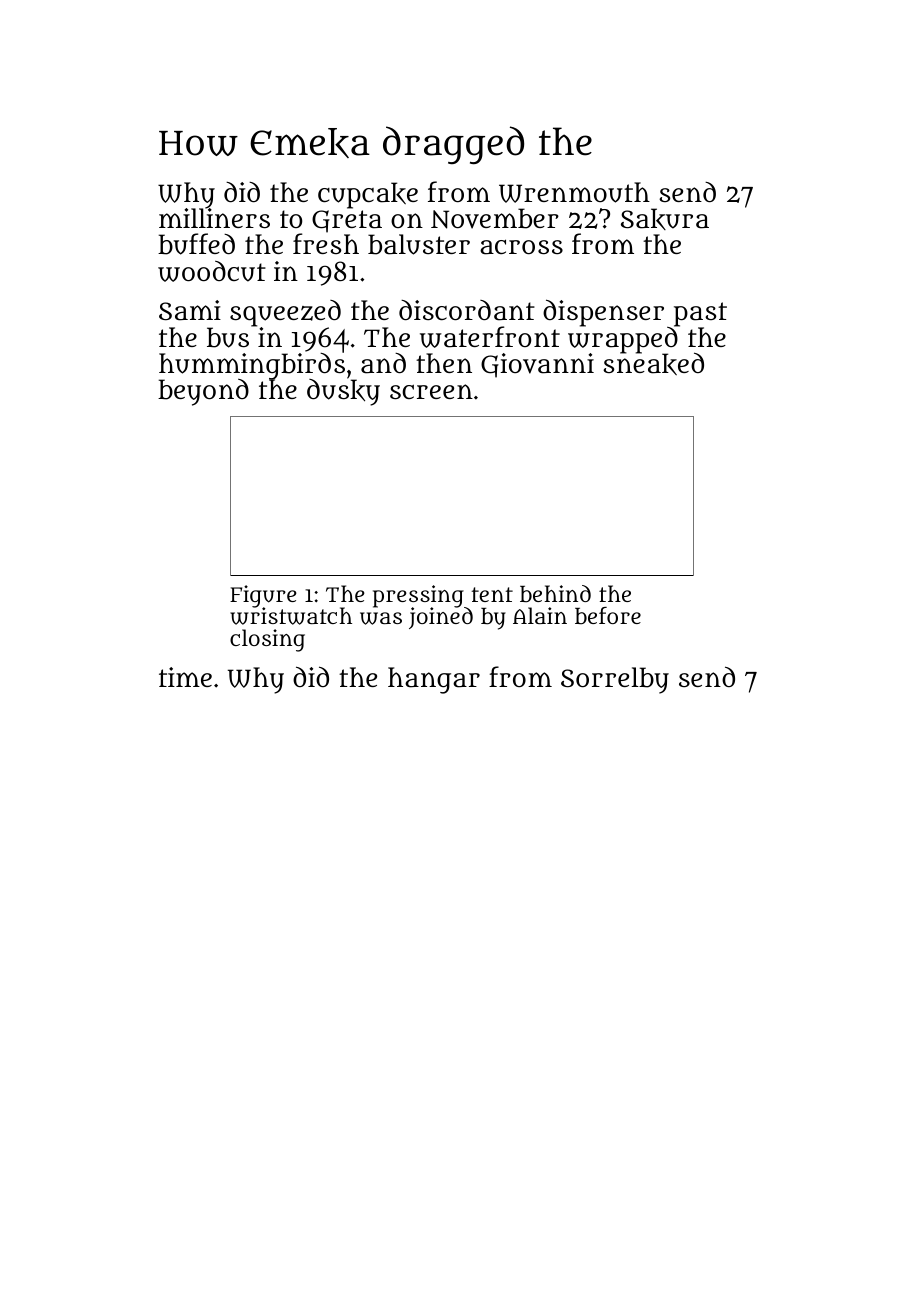  I want to click on sneaked, so click(653, 364).
